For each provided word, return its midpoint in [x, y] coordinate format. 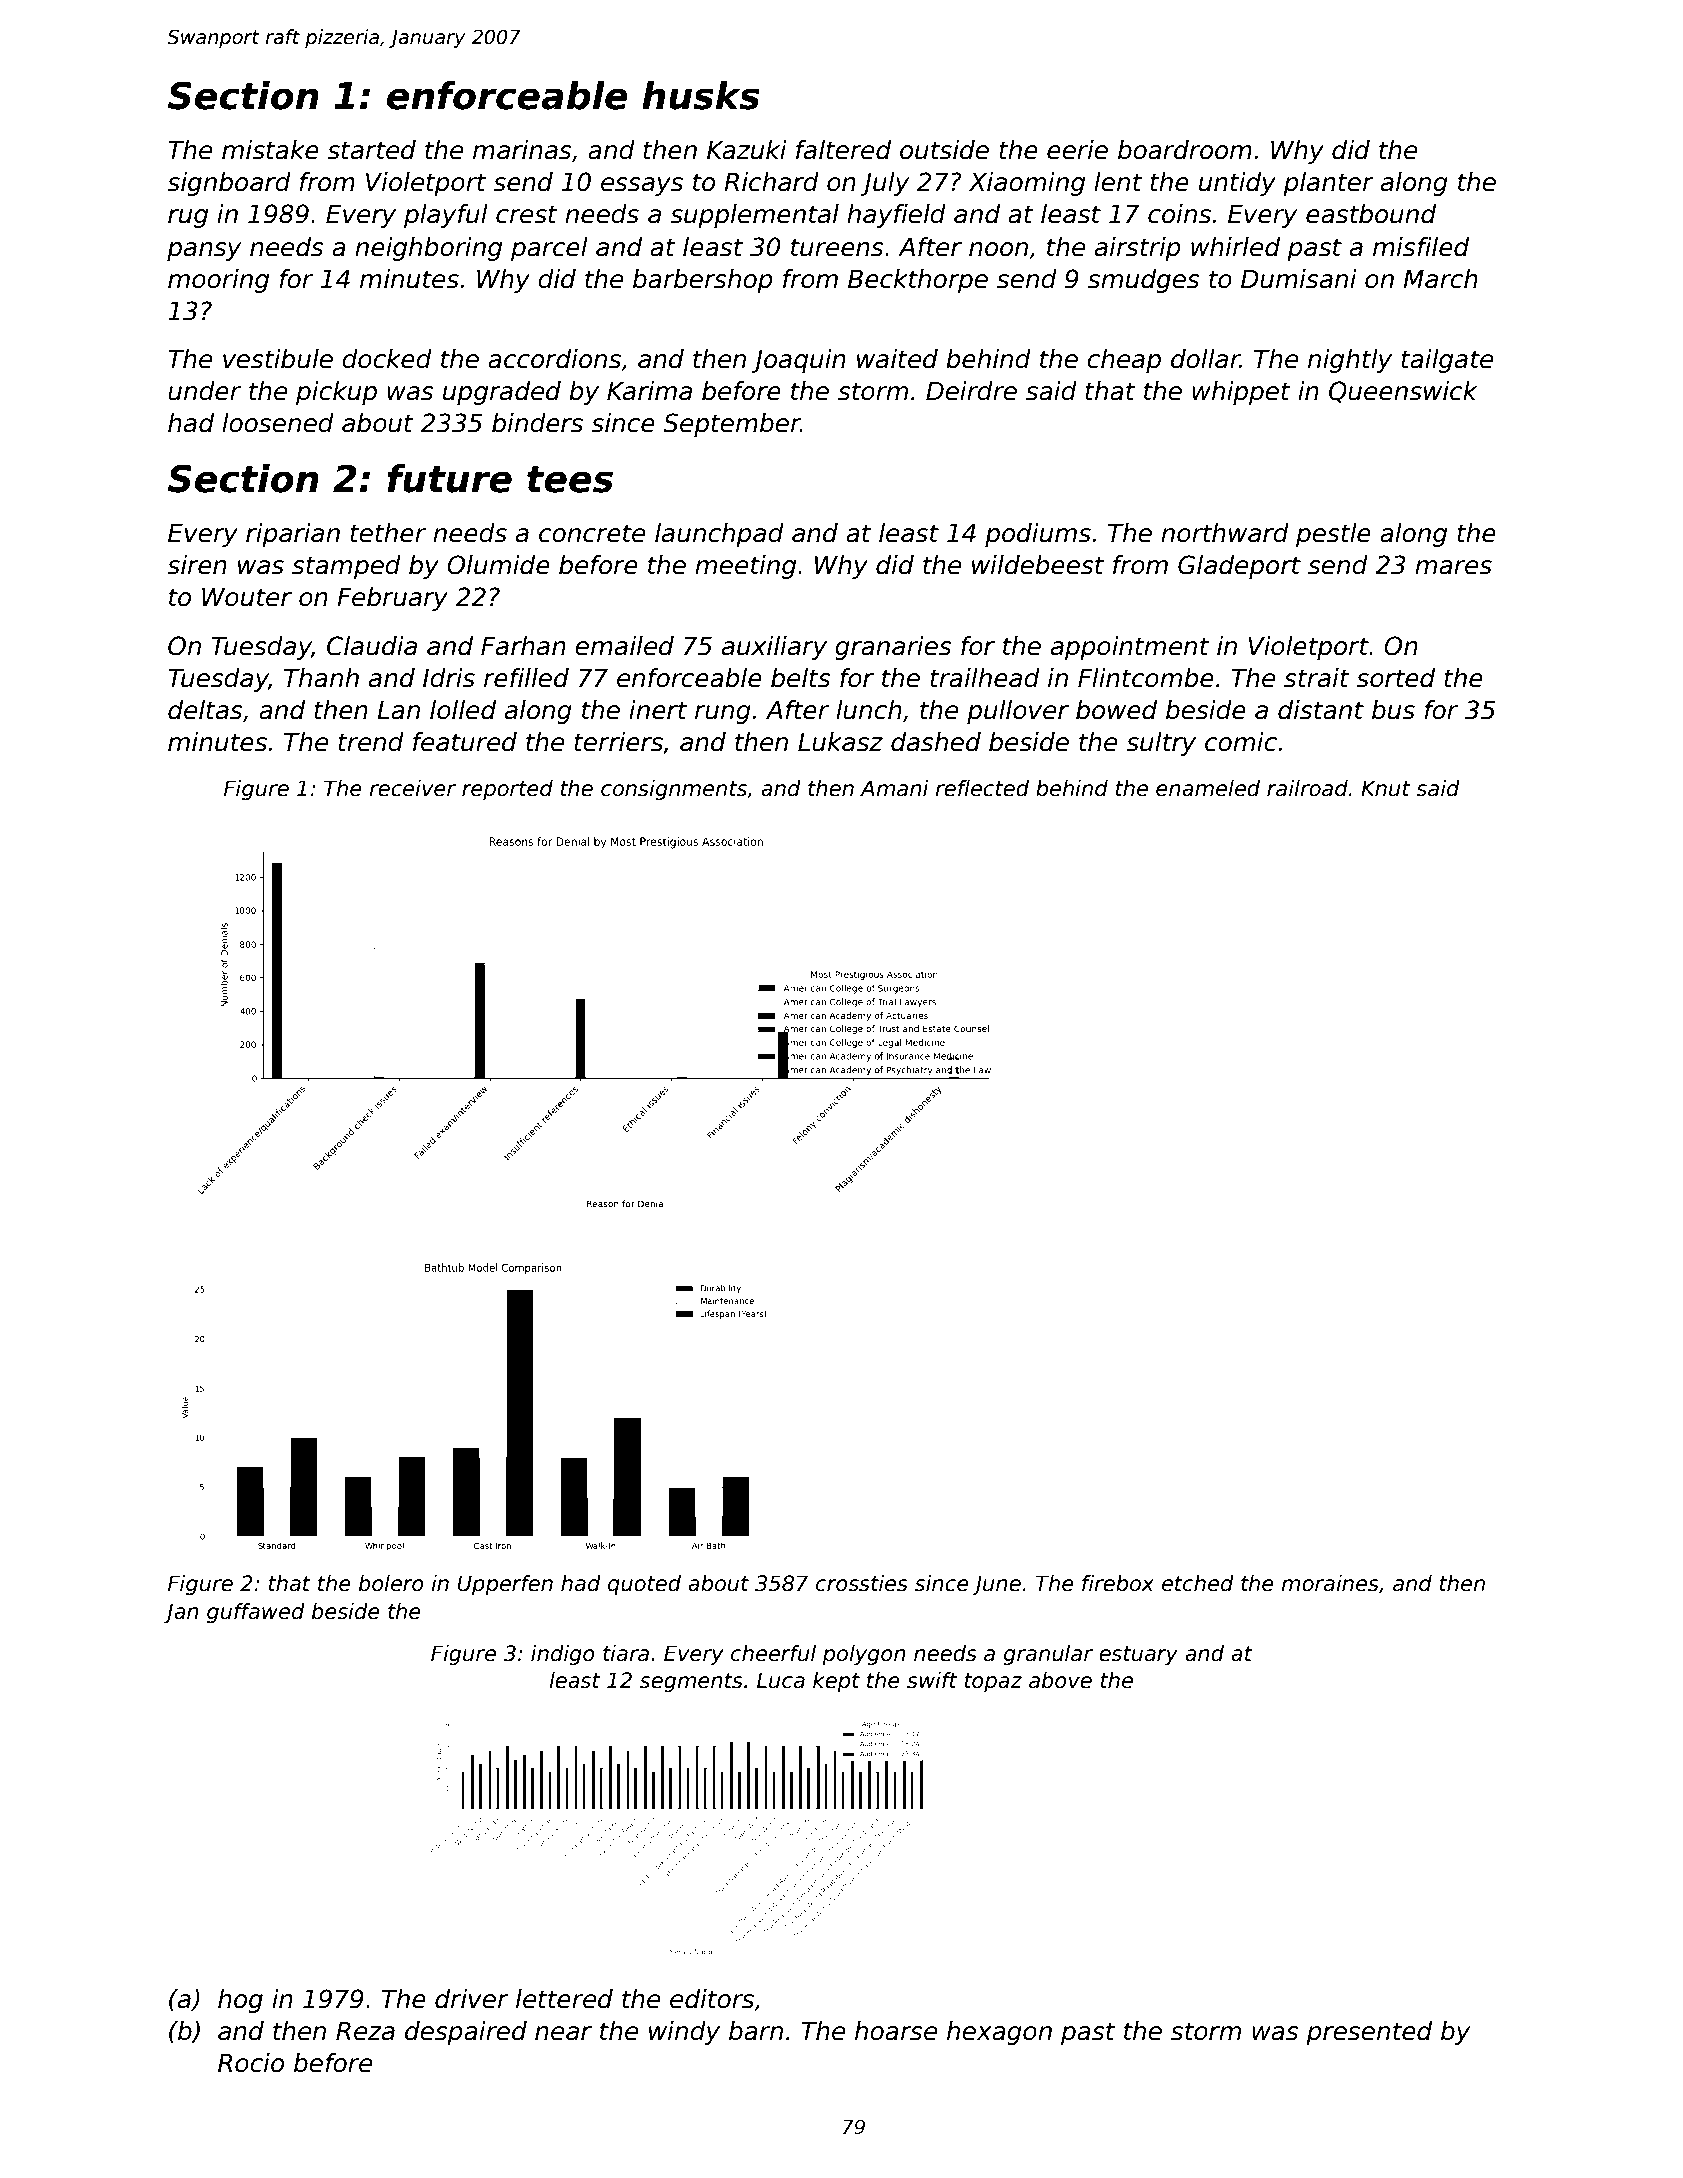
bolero [391, 1583]
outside [944, 150]
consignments [674, 790]
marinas [522, 150]
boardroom [1185, 150]
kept [836, 1682]
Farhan [523, 646]
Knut [1385, 788]
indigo [563, 1655]
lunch [869, 710]
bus [1393, 710]
